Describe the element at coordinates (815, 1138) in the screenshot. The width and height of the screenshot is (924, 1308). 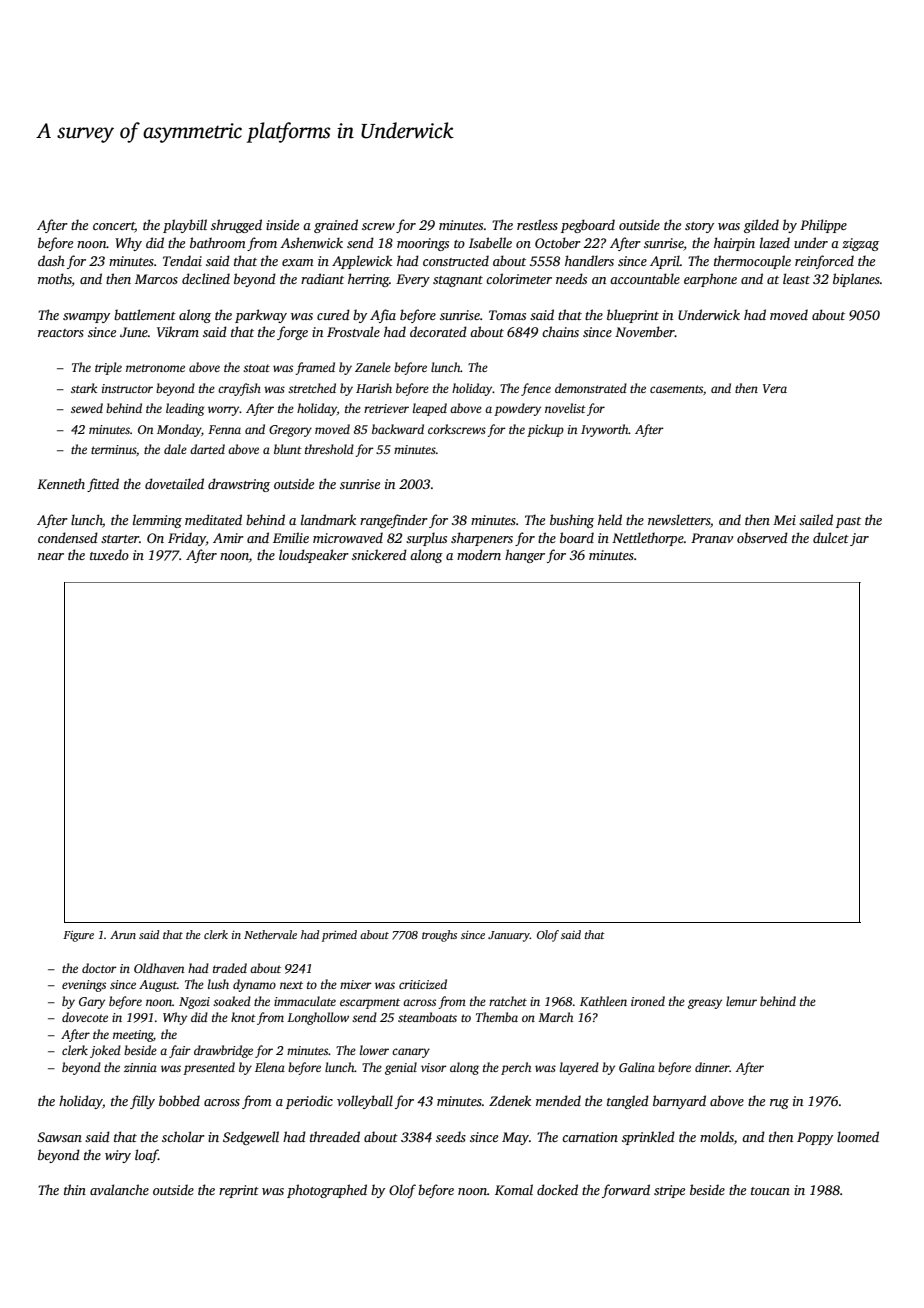
I see `Poppy` at that location.
